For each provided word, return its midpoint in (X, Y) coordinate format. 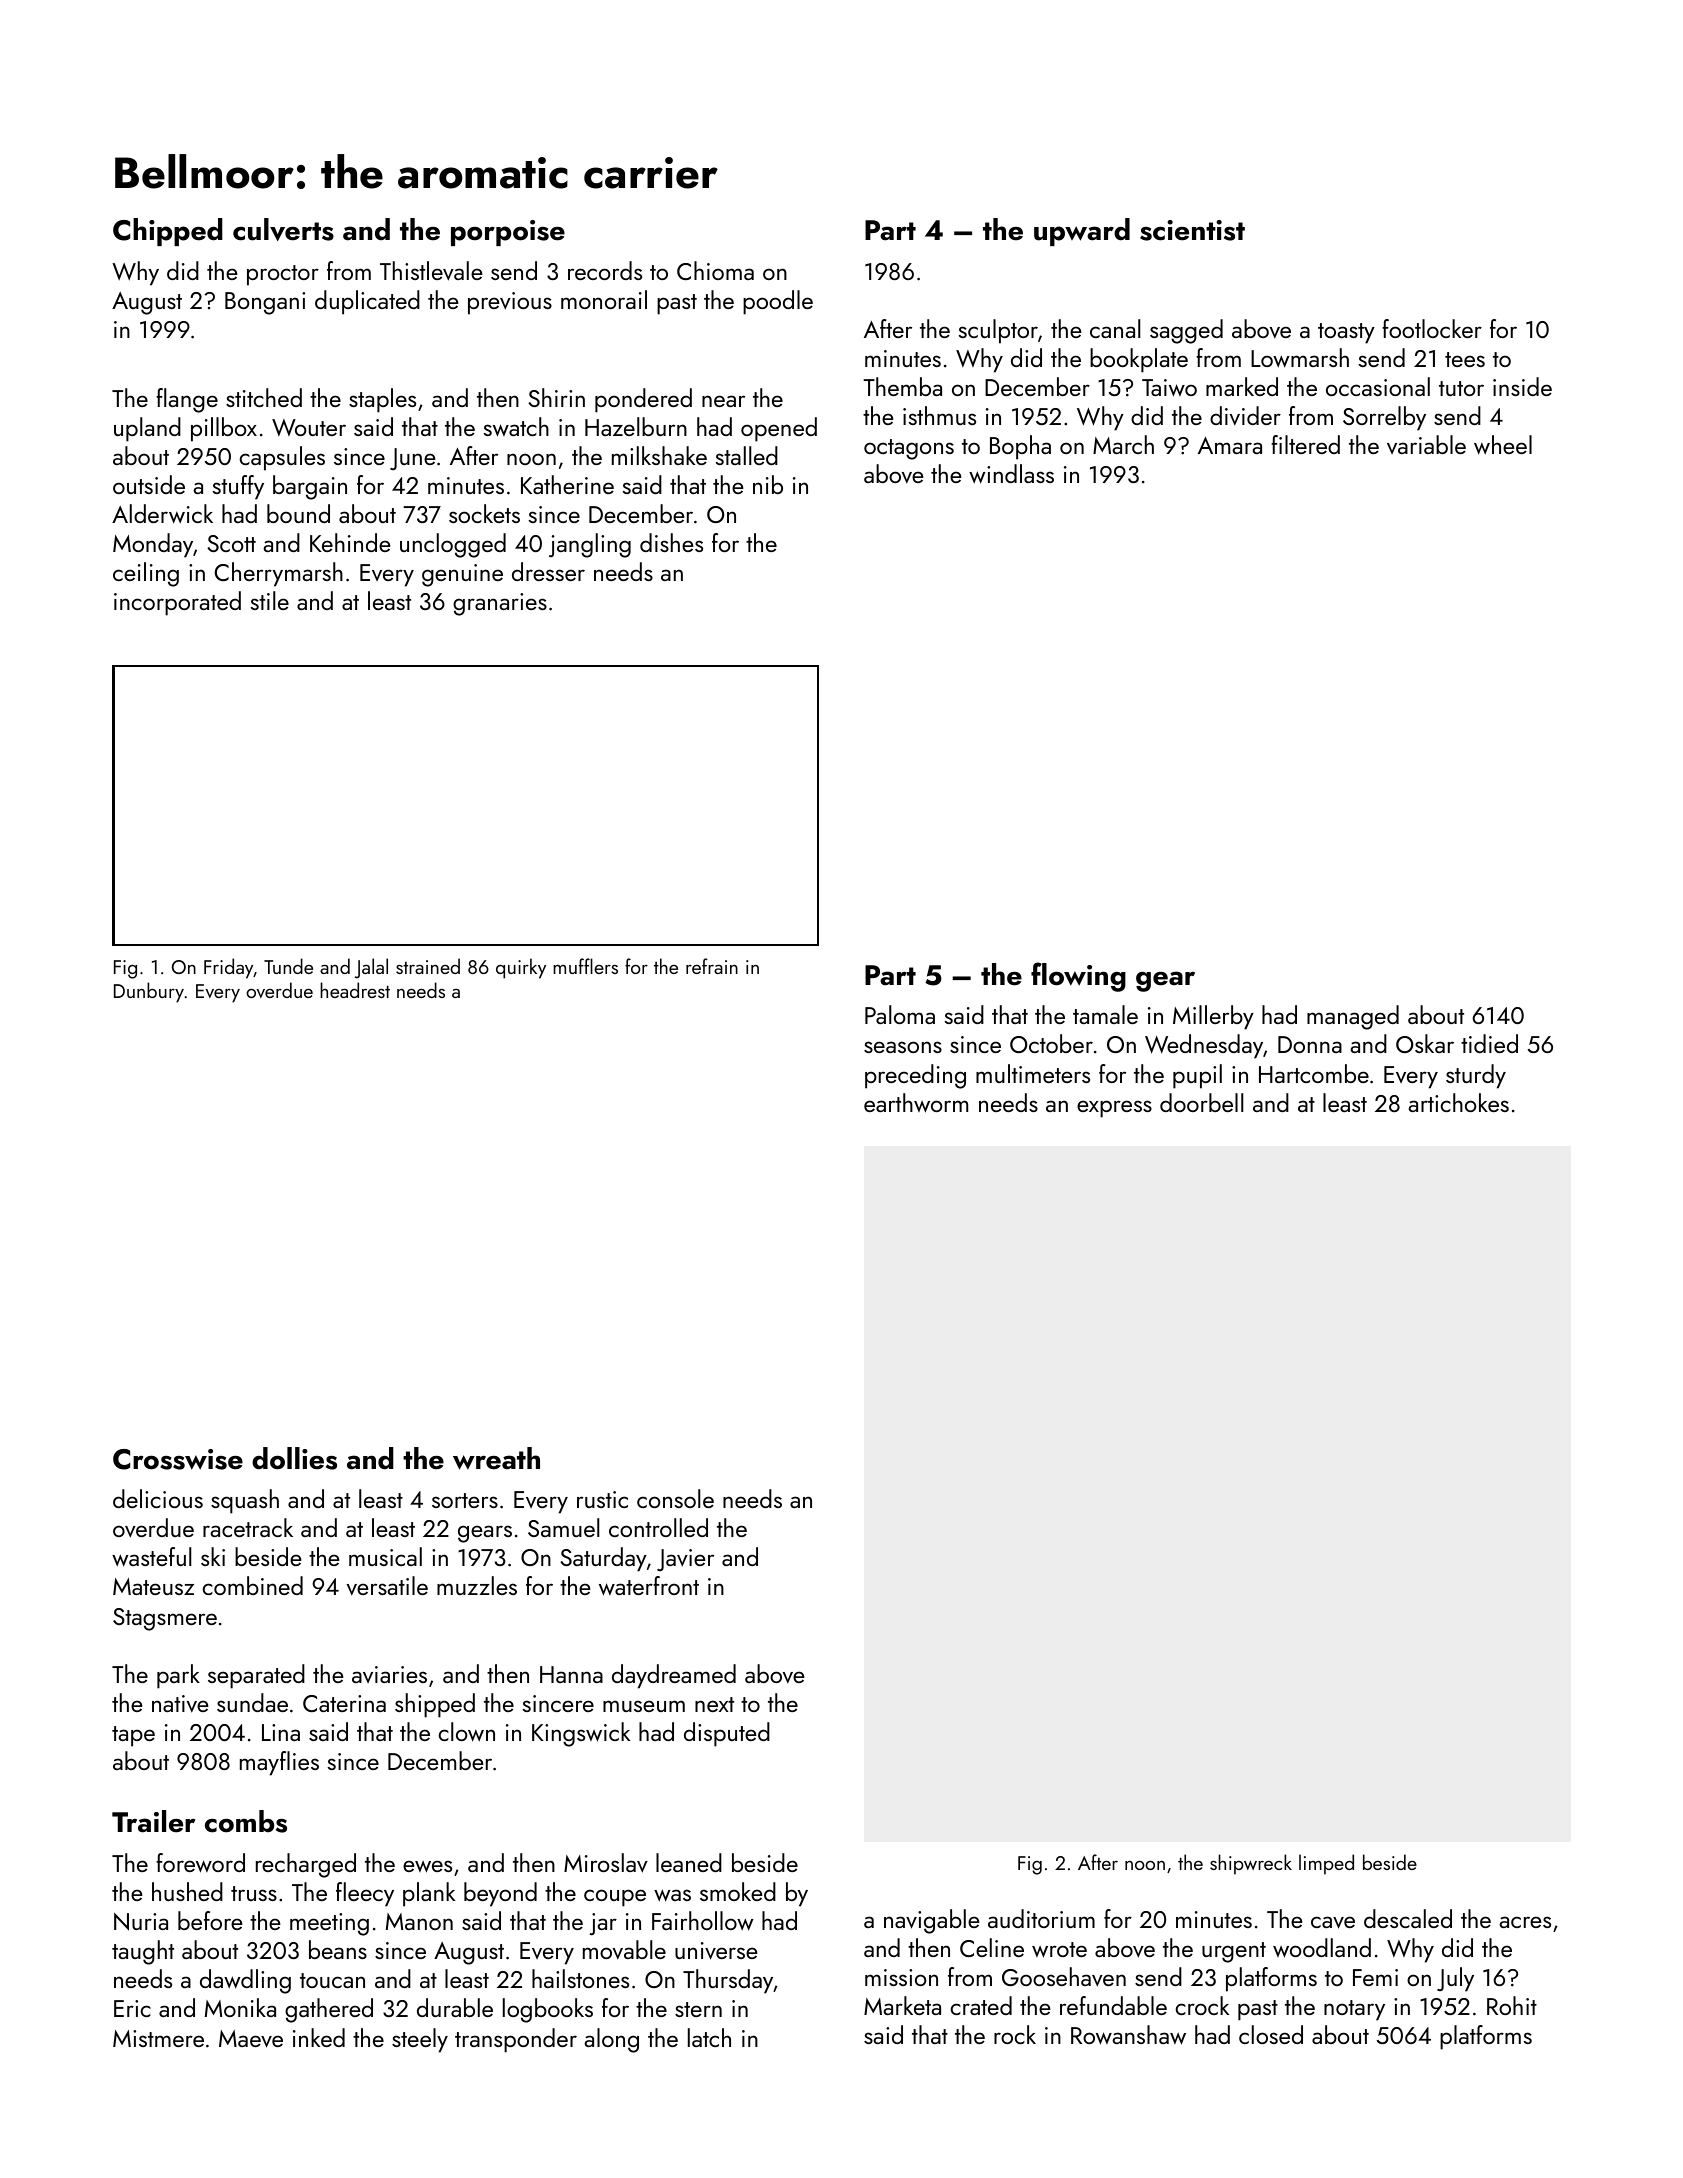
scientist (1192, 230)
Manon (419, 1921)
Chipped (168, 232)
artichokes (1458, 1102)
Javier (685, 1560)
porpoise (508, 233)
